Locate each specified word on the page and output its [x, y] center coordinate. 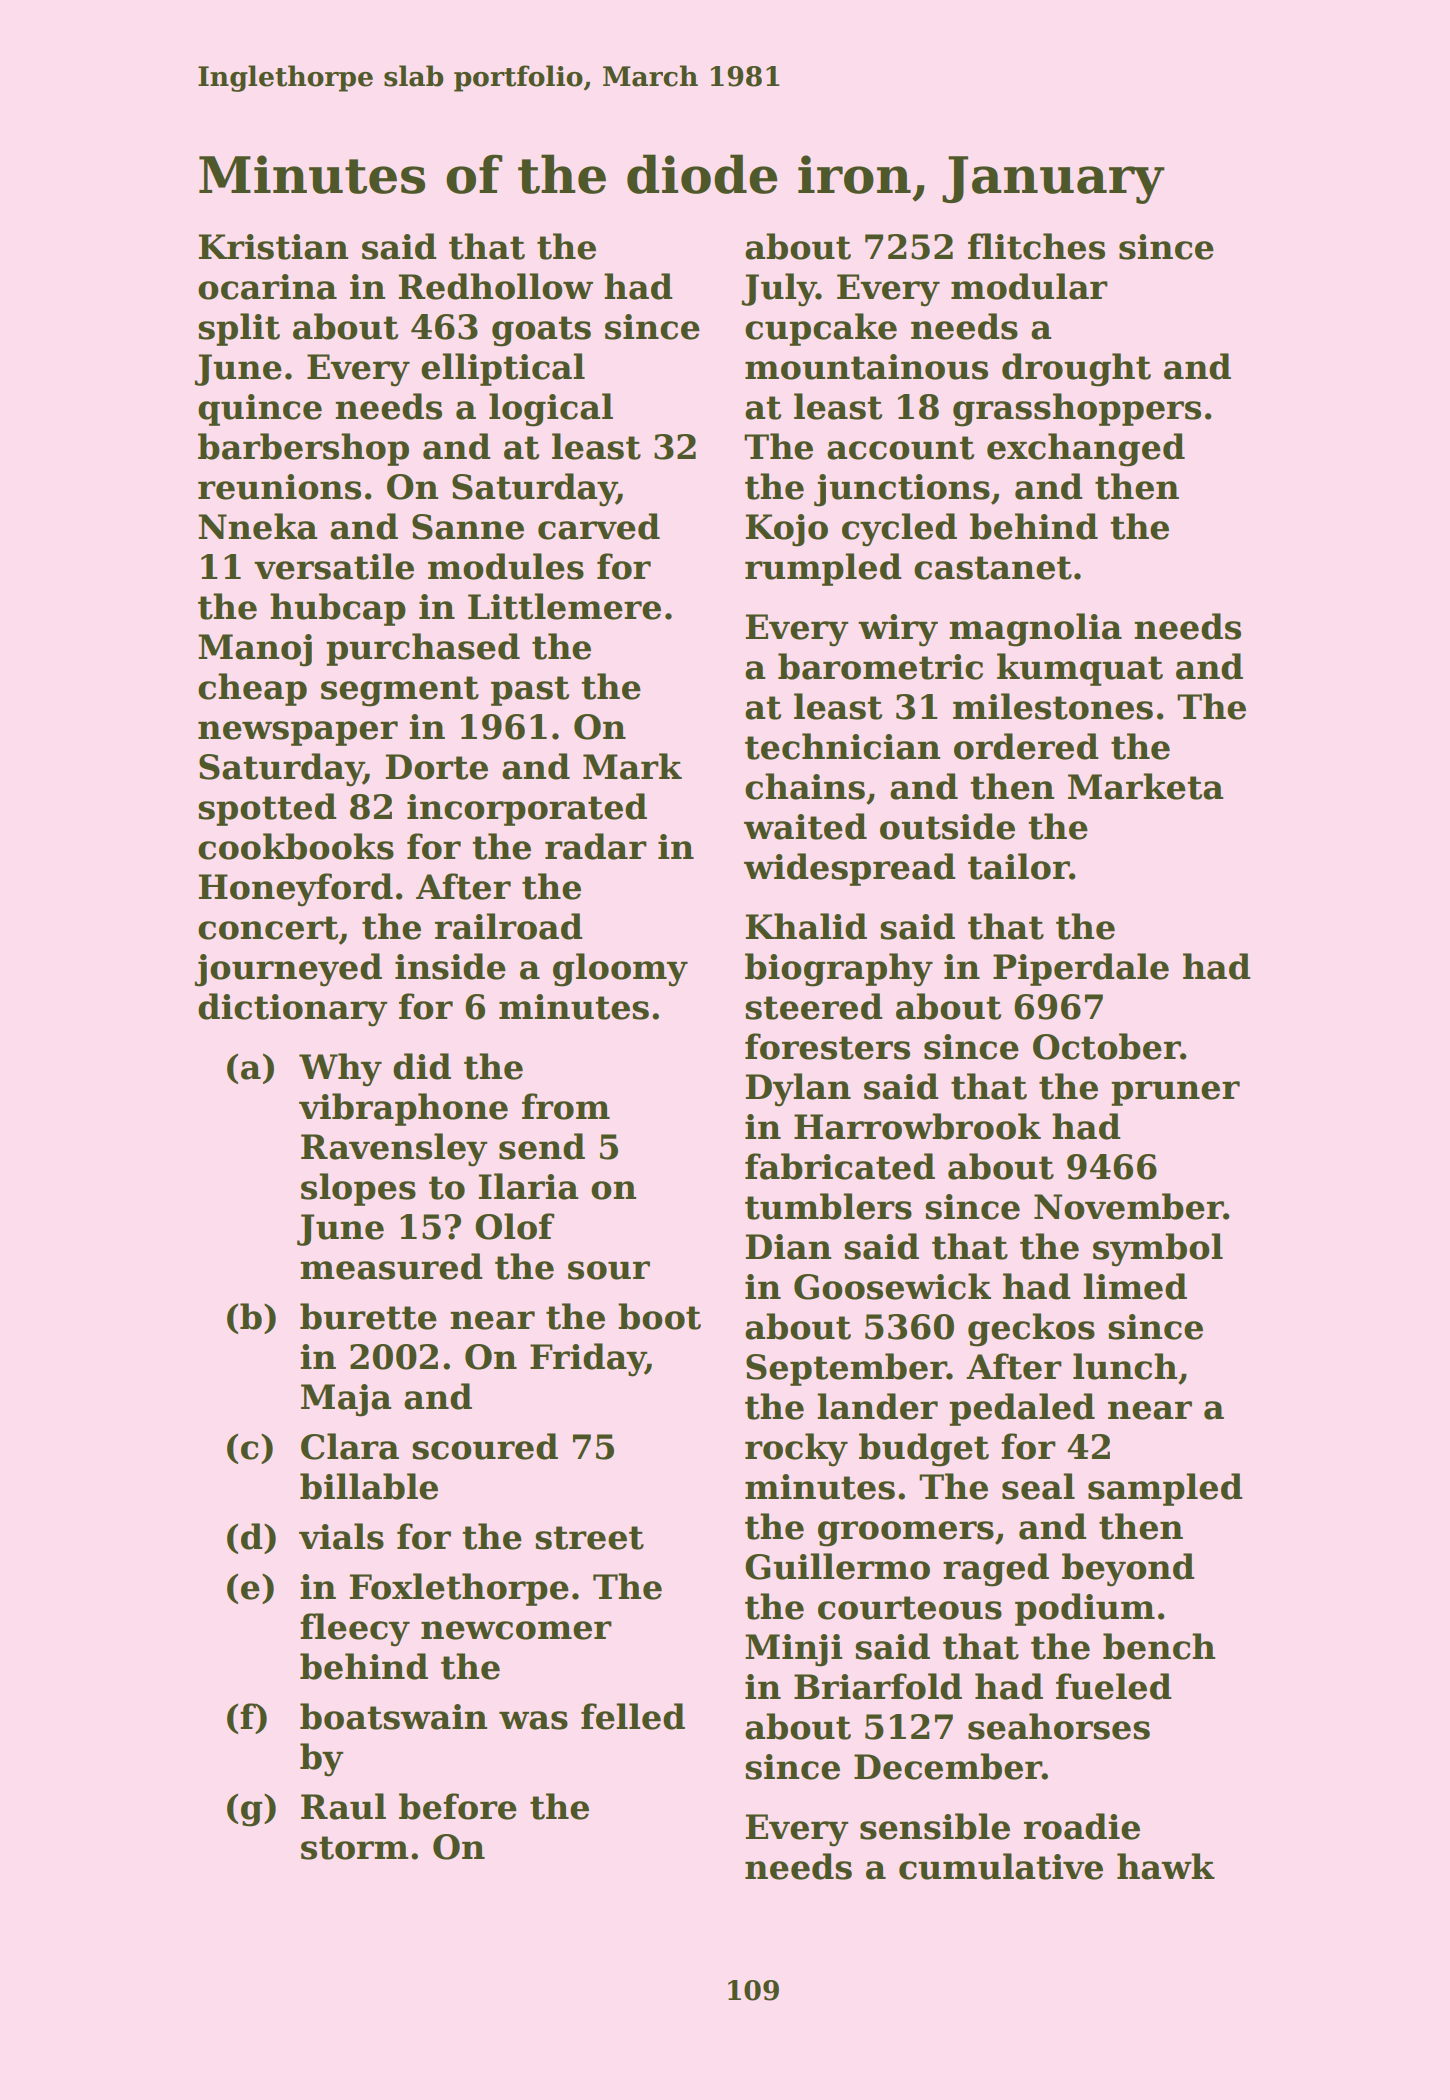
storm [354, 1848]
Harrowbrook [917, 1126]
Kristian [273, 247]
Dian [788, 1247]
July [778, 290]
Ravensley [394, 1150]
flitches [1036, 246]
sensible [935, 1826]
